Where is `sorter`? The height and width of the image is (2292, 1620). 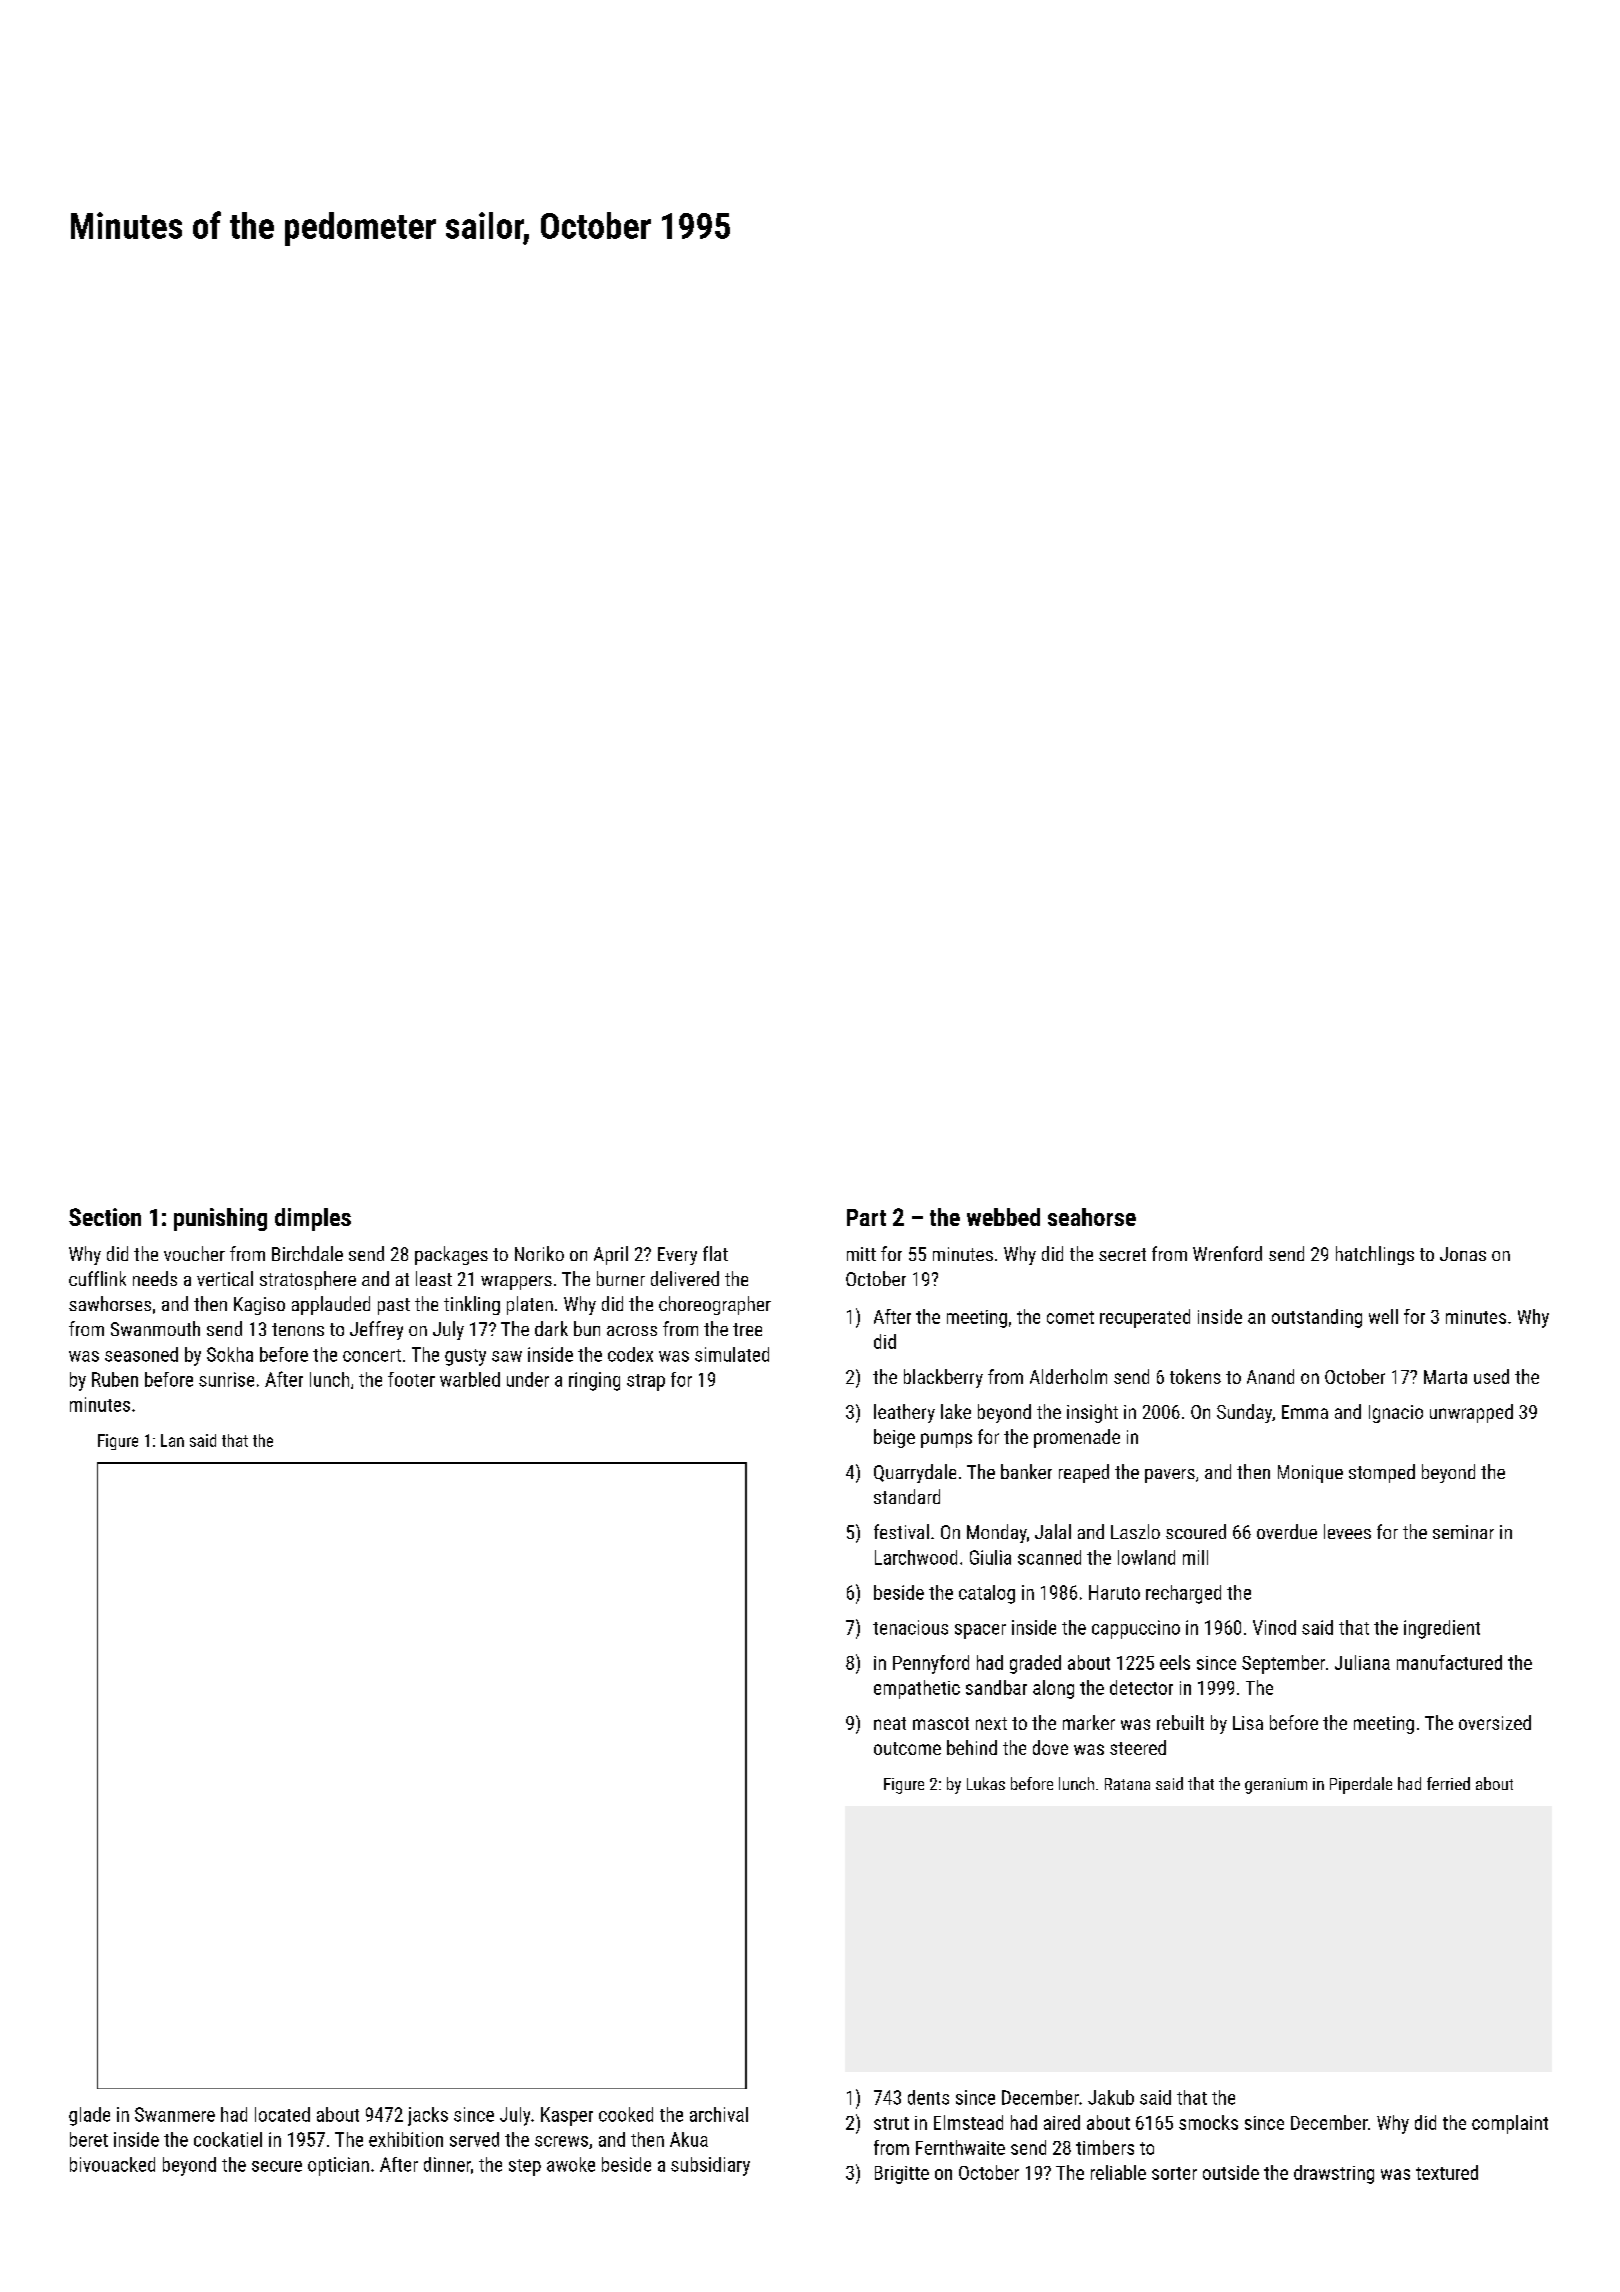
sorter is located at coordinates (1174, 2173).
